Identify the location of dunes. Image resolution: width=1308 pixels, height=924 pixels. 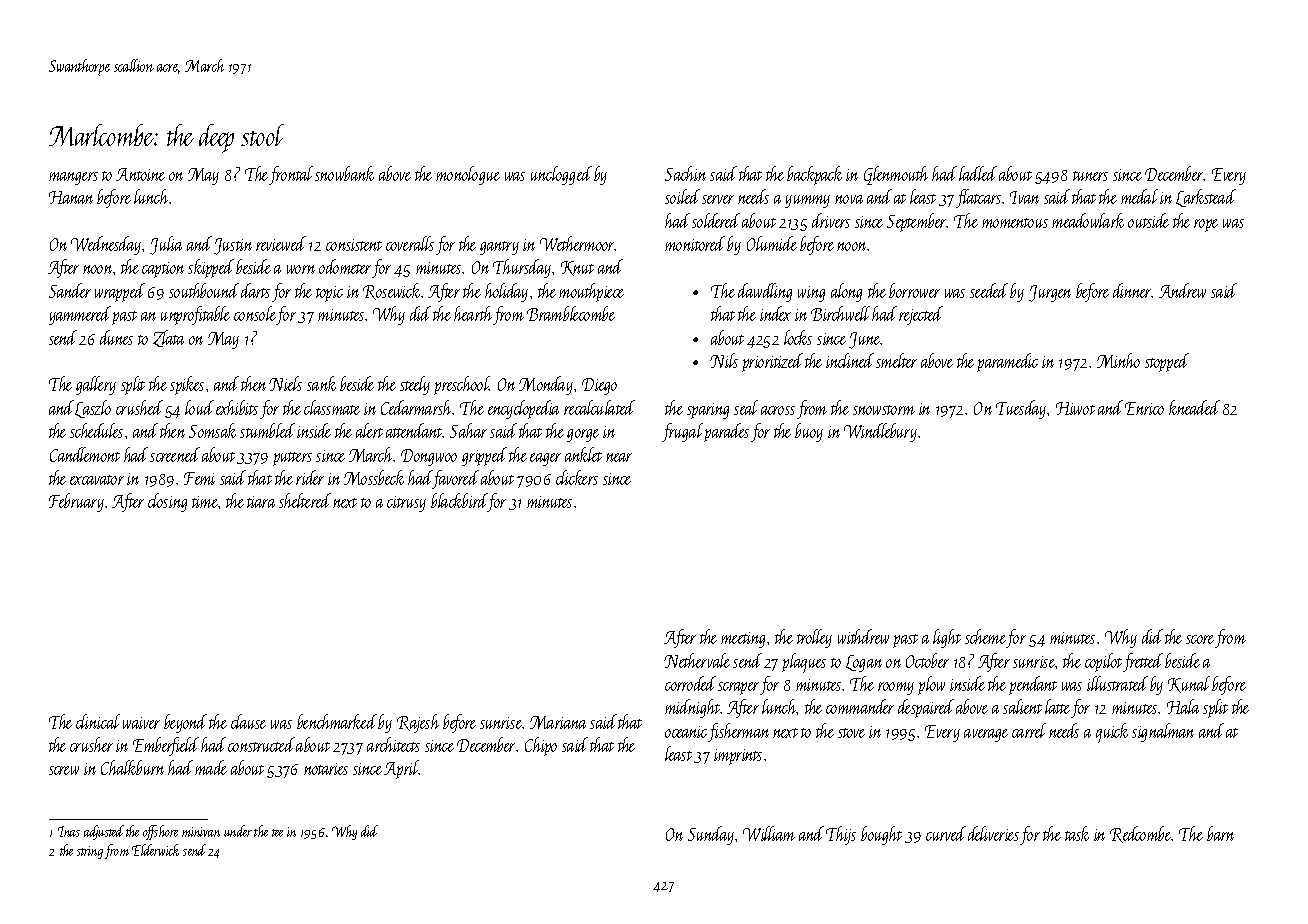
(116, 337).
